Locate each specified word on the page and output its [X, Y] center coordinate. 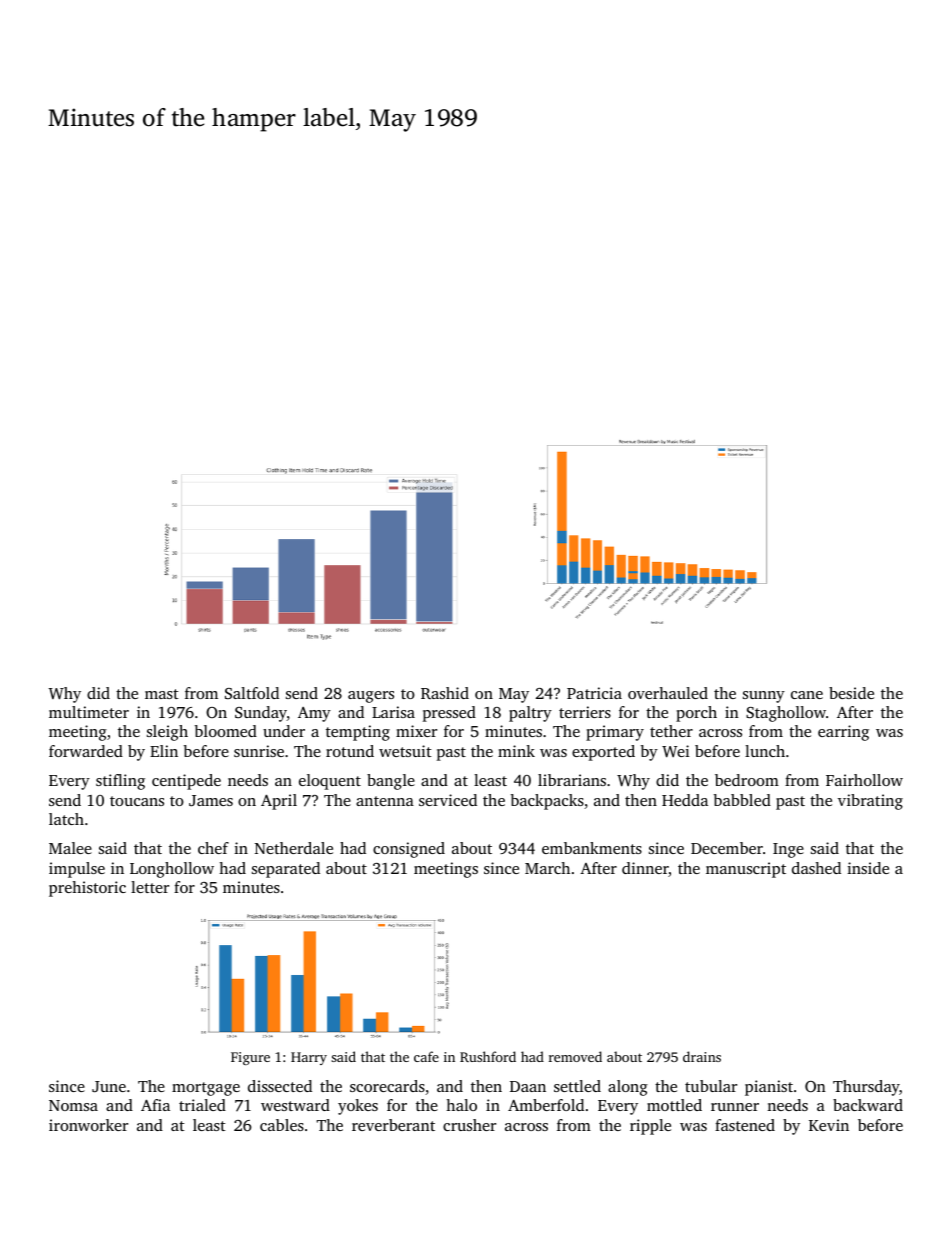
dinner [645, 869]
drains [702, 1056]
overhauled [668, 693]
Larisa [393, 712]
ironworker [88, 1125]
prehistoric [87, 889]
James [211, 800]
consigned [409, 850]
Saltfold [252, 693]
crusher [469, 1125]
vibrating [870, 802]
